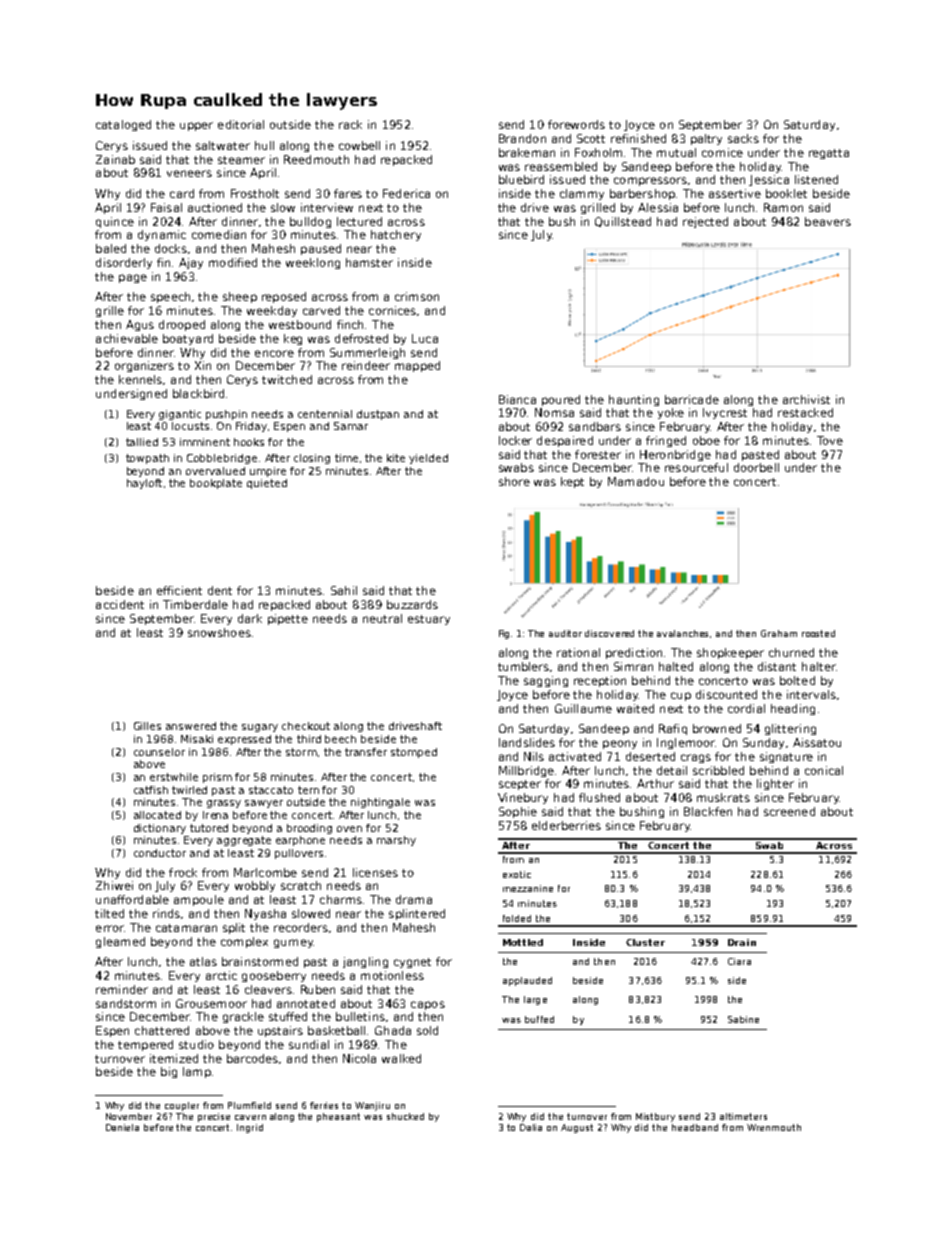 Image resolution: width=952 pixels, height=1233 pixels. What do you see at coordinates (692, 399) in the image?
I see `barricade` at bounding box center [692, 399].
